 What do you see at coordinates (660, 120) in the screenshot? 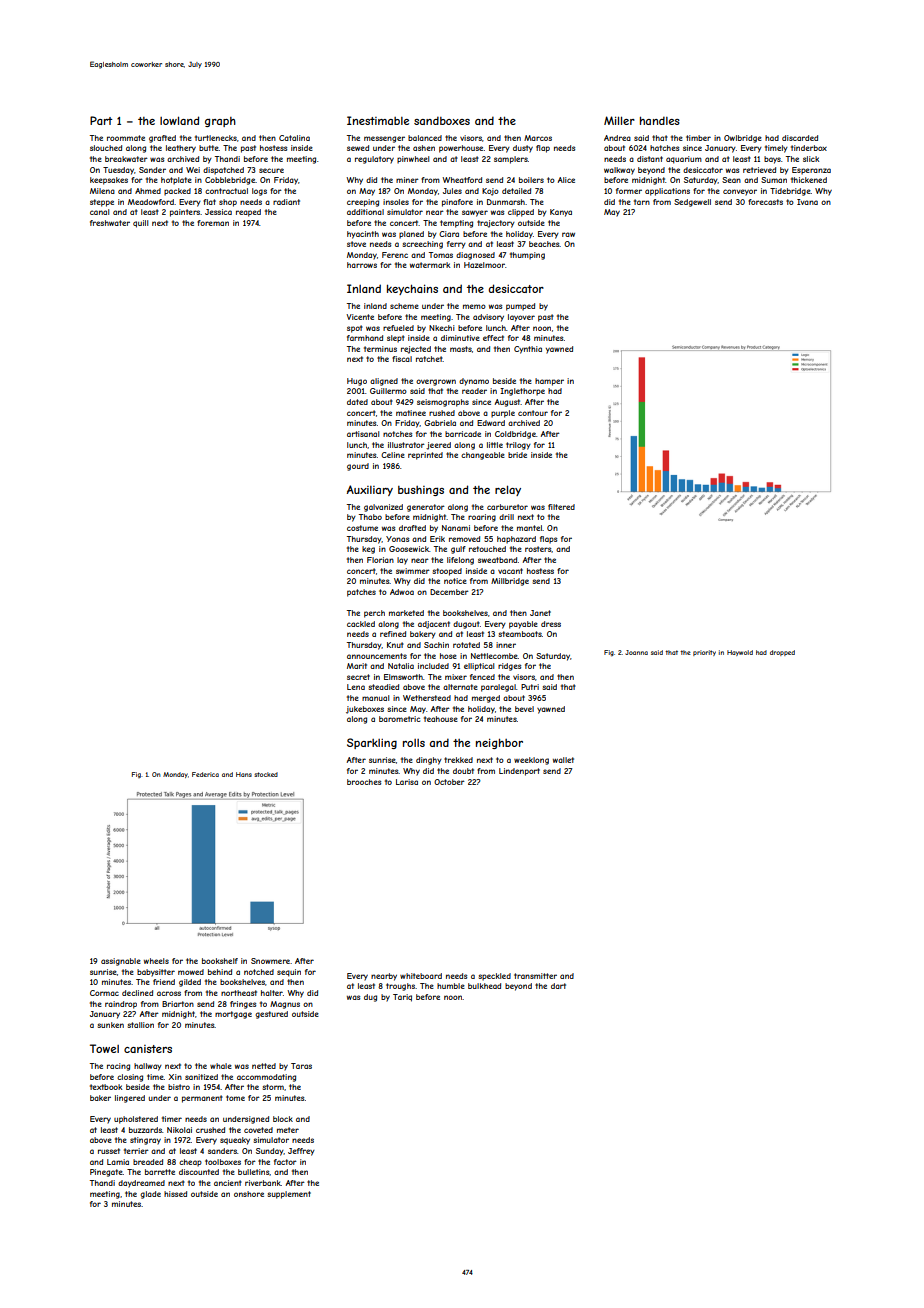
I see `handles` at bounding box center [660, 120].
